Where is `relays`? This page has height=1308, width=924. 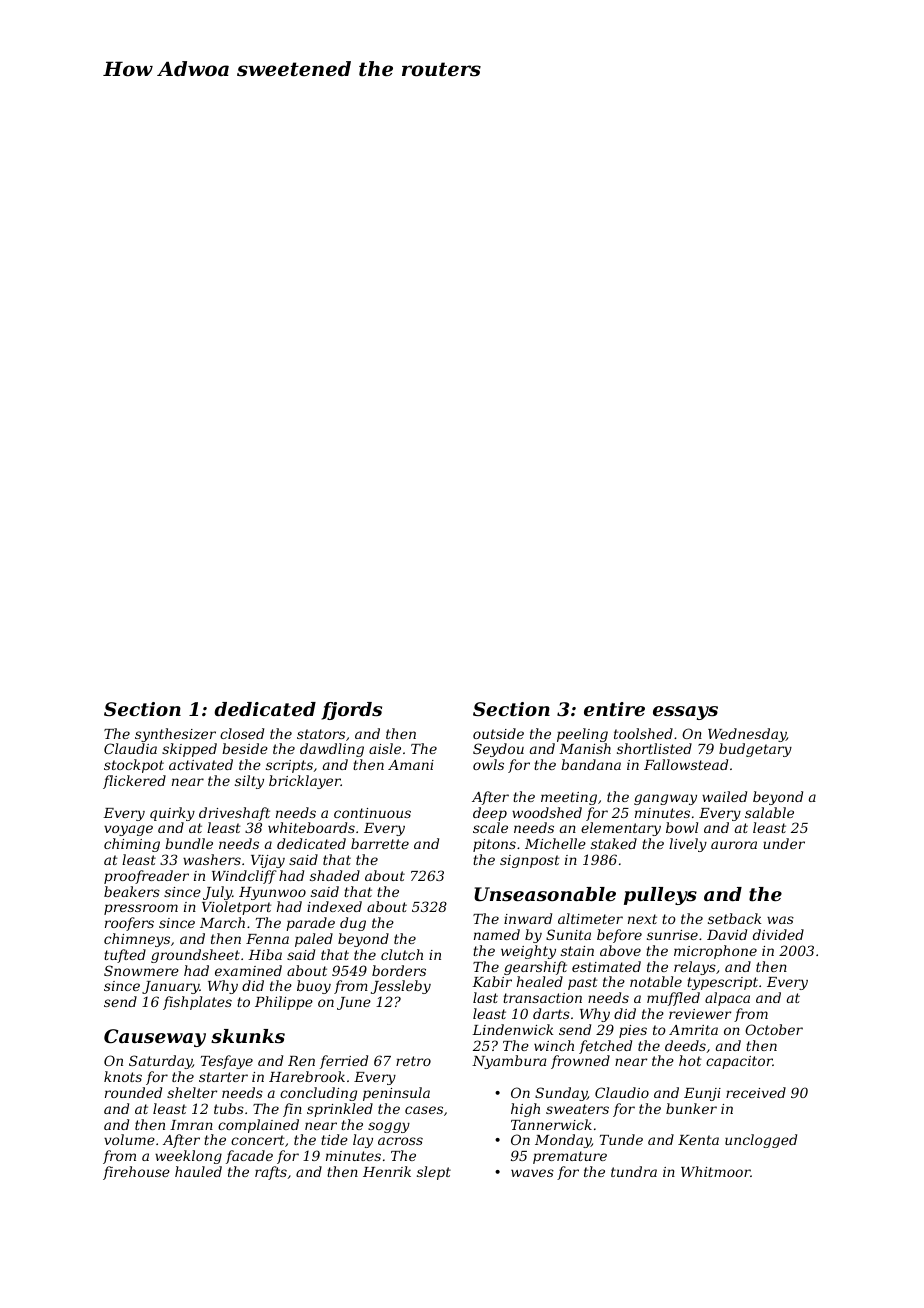 relays is located at coordinates (695, 968).
